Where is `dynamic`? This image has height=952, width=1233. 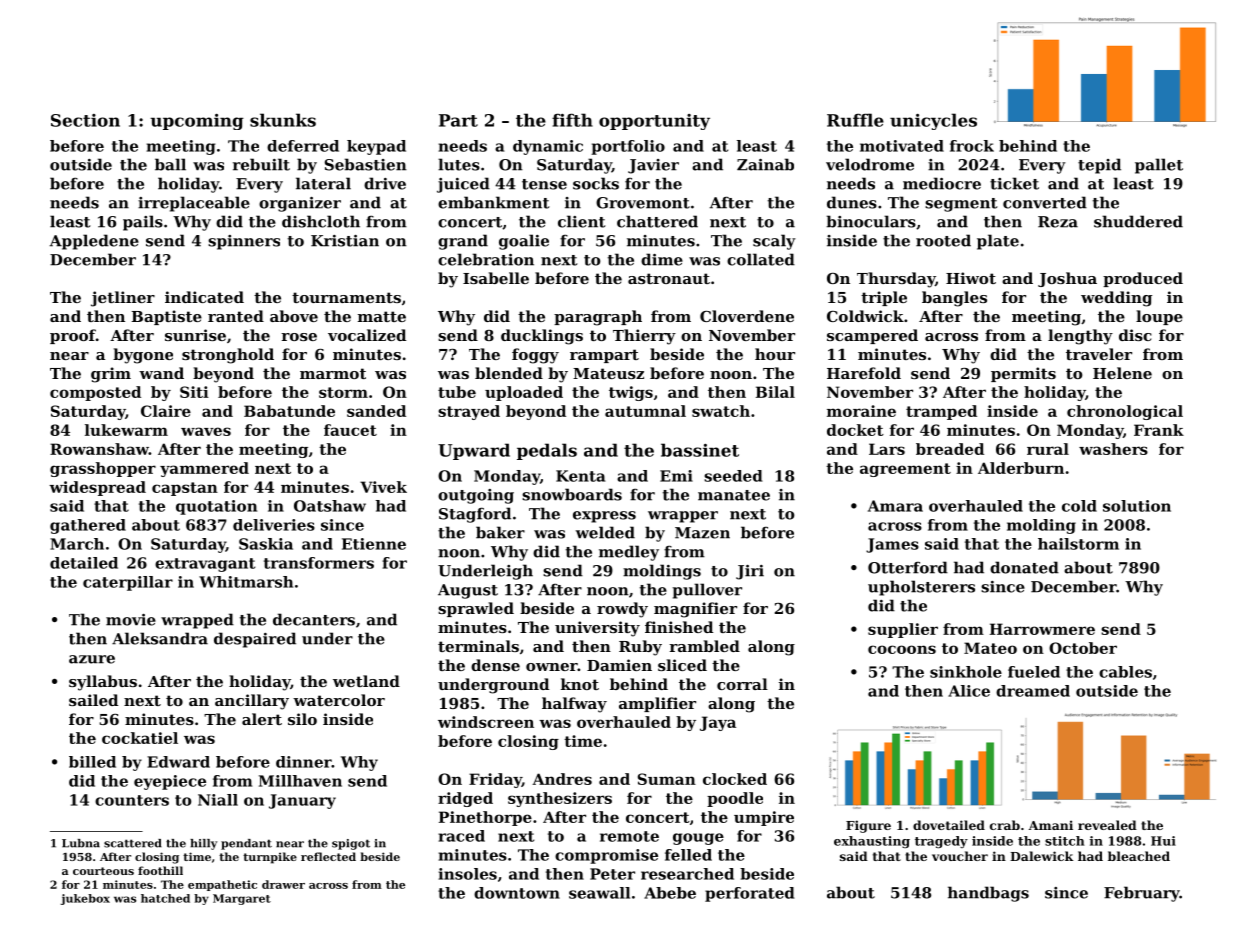
dynamic is located at coordinates (548, 147).
